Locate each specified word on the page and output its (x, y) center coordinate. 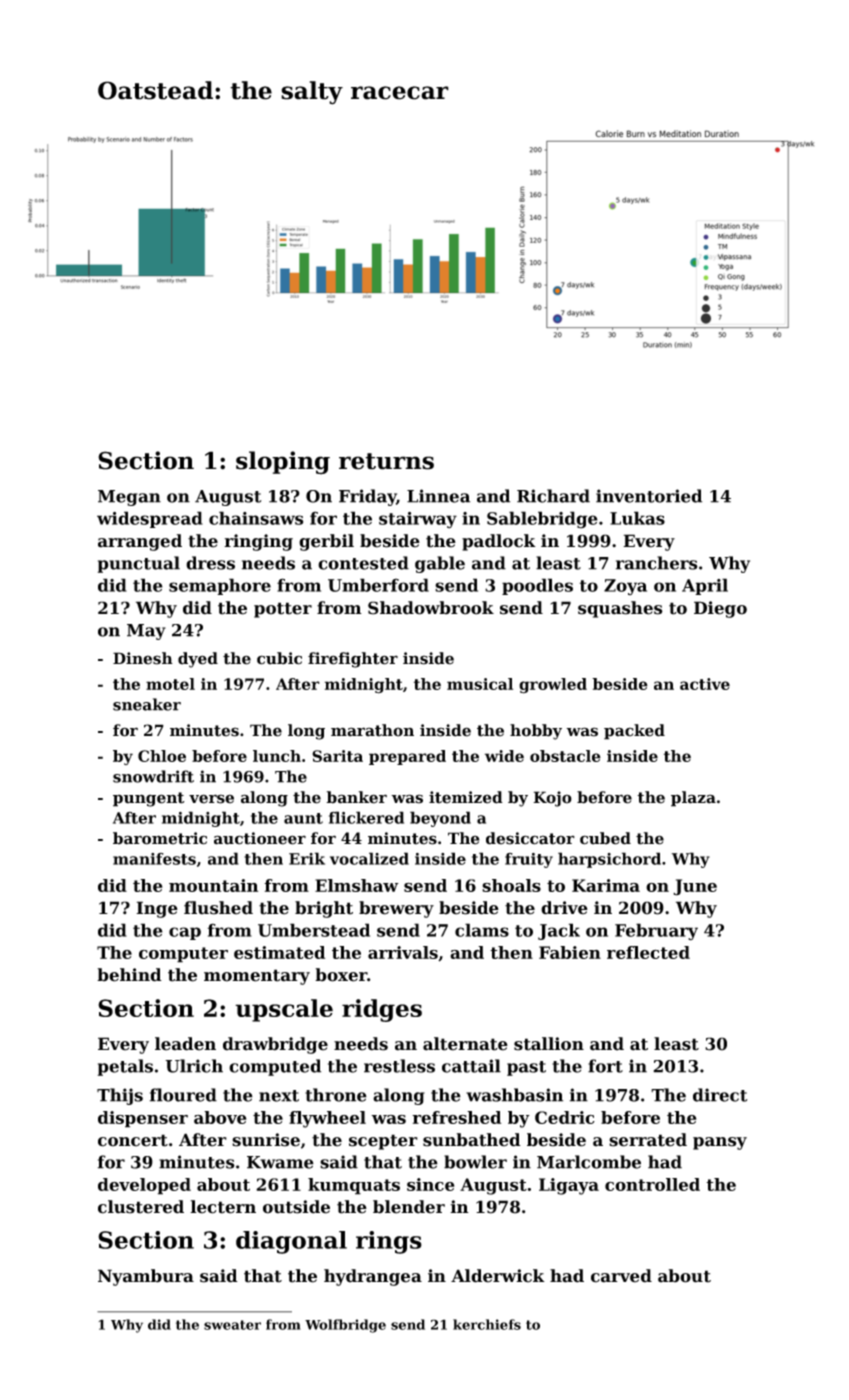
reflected (648, 952)
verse (211, 799)
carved (621, 1276)
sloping (283, 463)
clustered (141, 1207)
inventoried (649, 496)
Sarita (337, 756)
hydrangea (373, 1277)
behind (129, 975)
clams (482, 930)
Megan (129, 498)
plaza (693, 799)
